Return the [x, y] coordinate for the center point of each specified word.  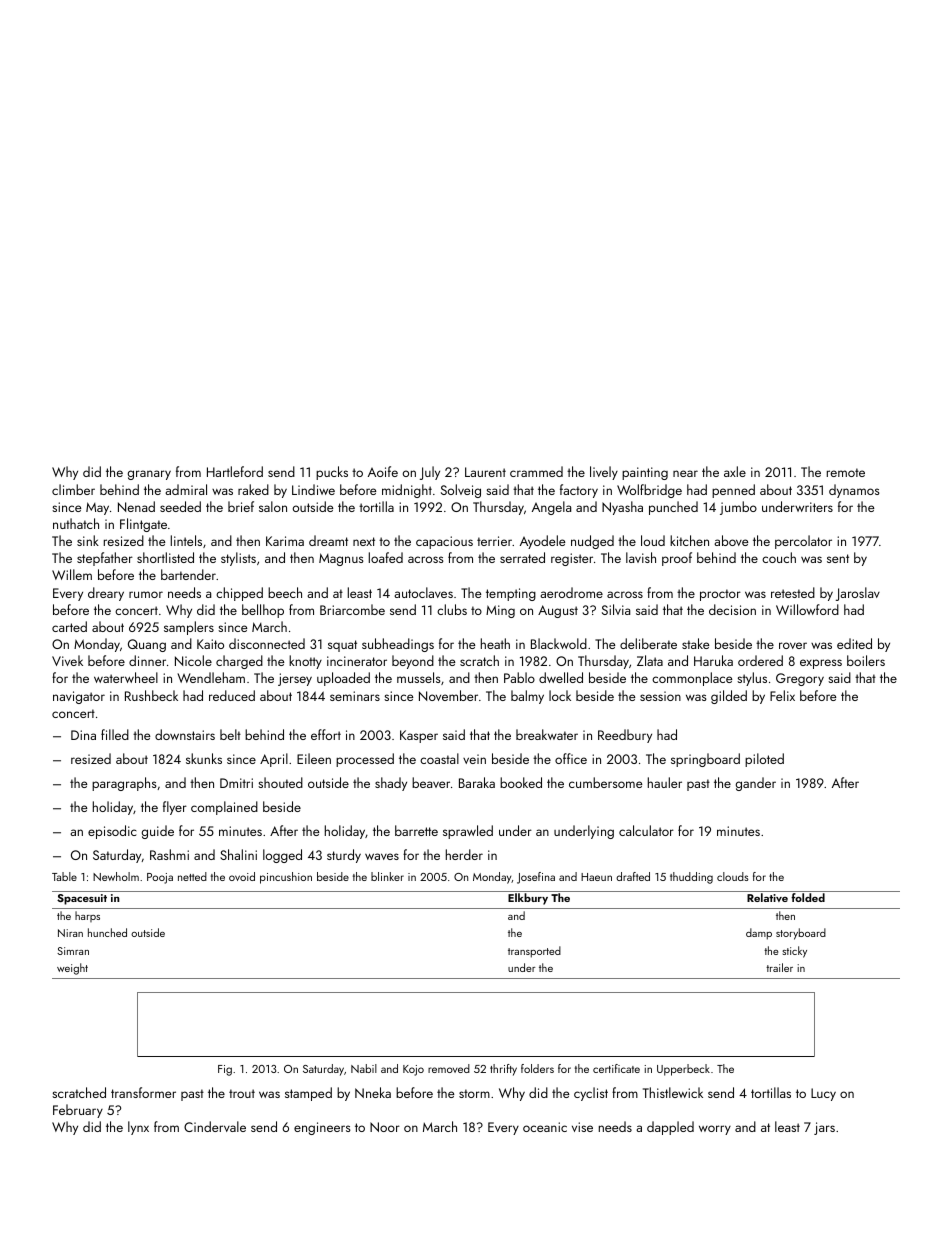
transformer [143, 1092]
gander [756, 784]
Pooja [160, 878]
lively [604, 473]
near [685, 473]
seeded [180, 506]
